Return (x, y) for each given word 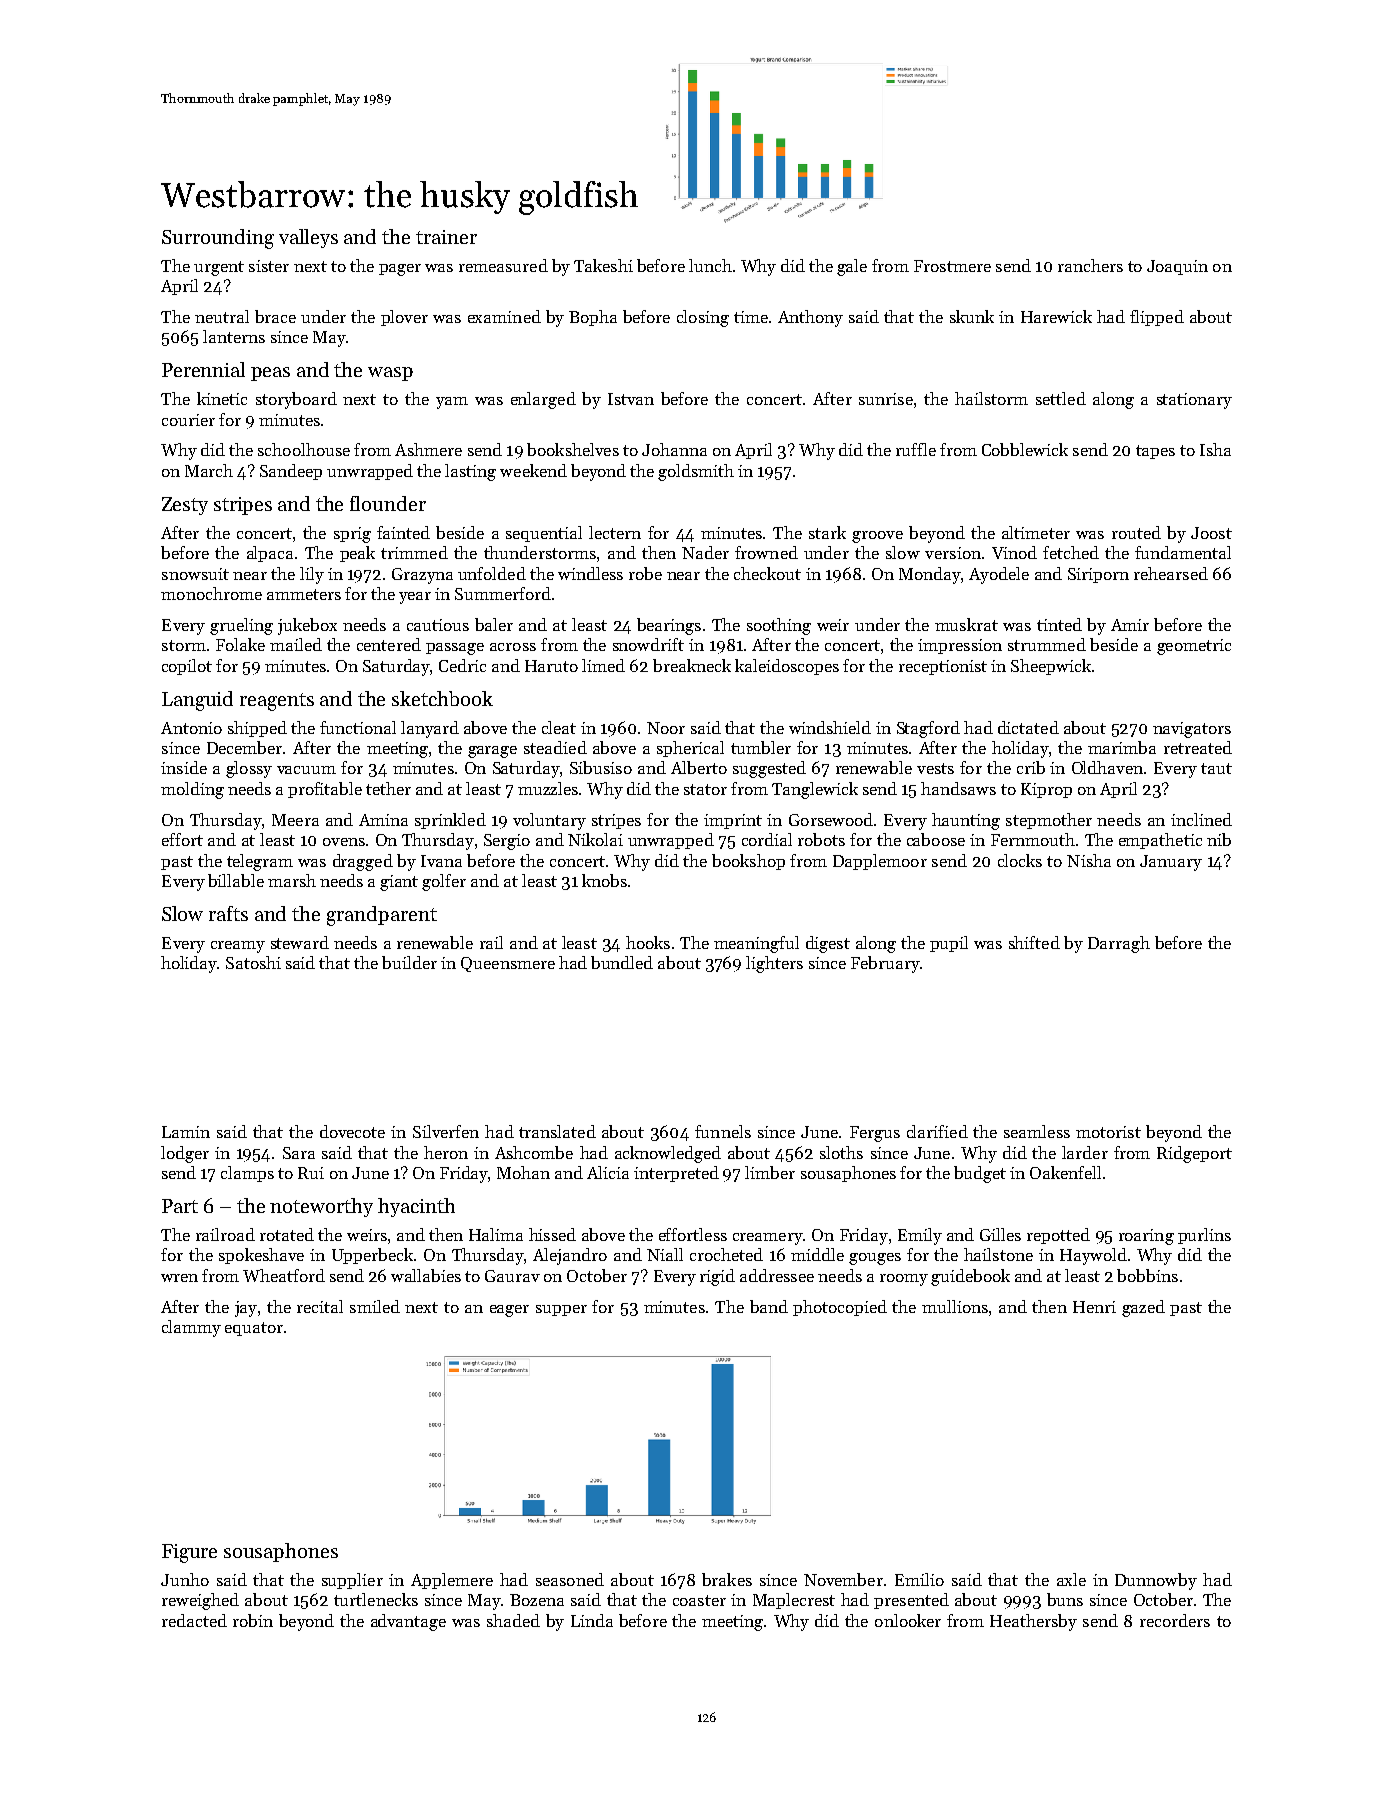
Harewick (1056, 316)
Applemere (452, 1581)
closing (703, 318)
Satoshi (253, 962)
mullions (955, 1306)
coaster (699, 1600)
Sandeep (291, 472)
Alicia (608, 1172)
